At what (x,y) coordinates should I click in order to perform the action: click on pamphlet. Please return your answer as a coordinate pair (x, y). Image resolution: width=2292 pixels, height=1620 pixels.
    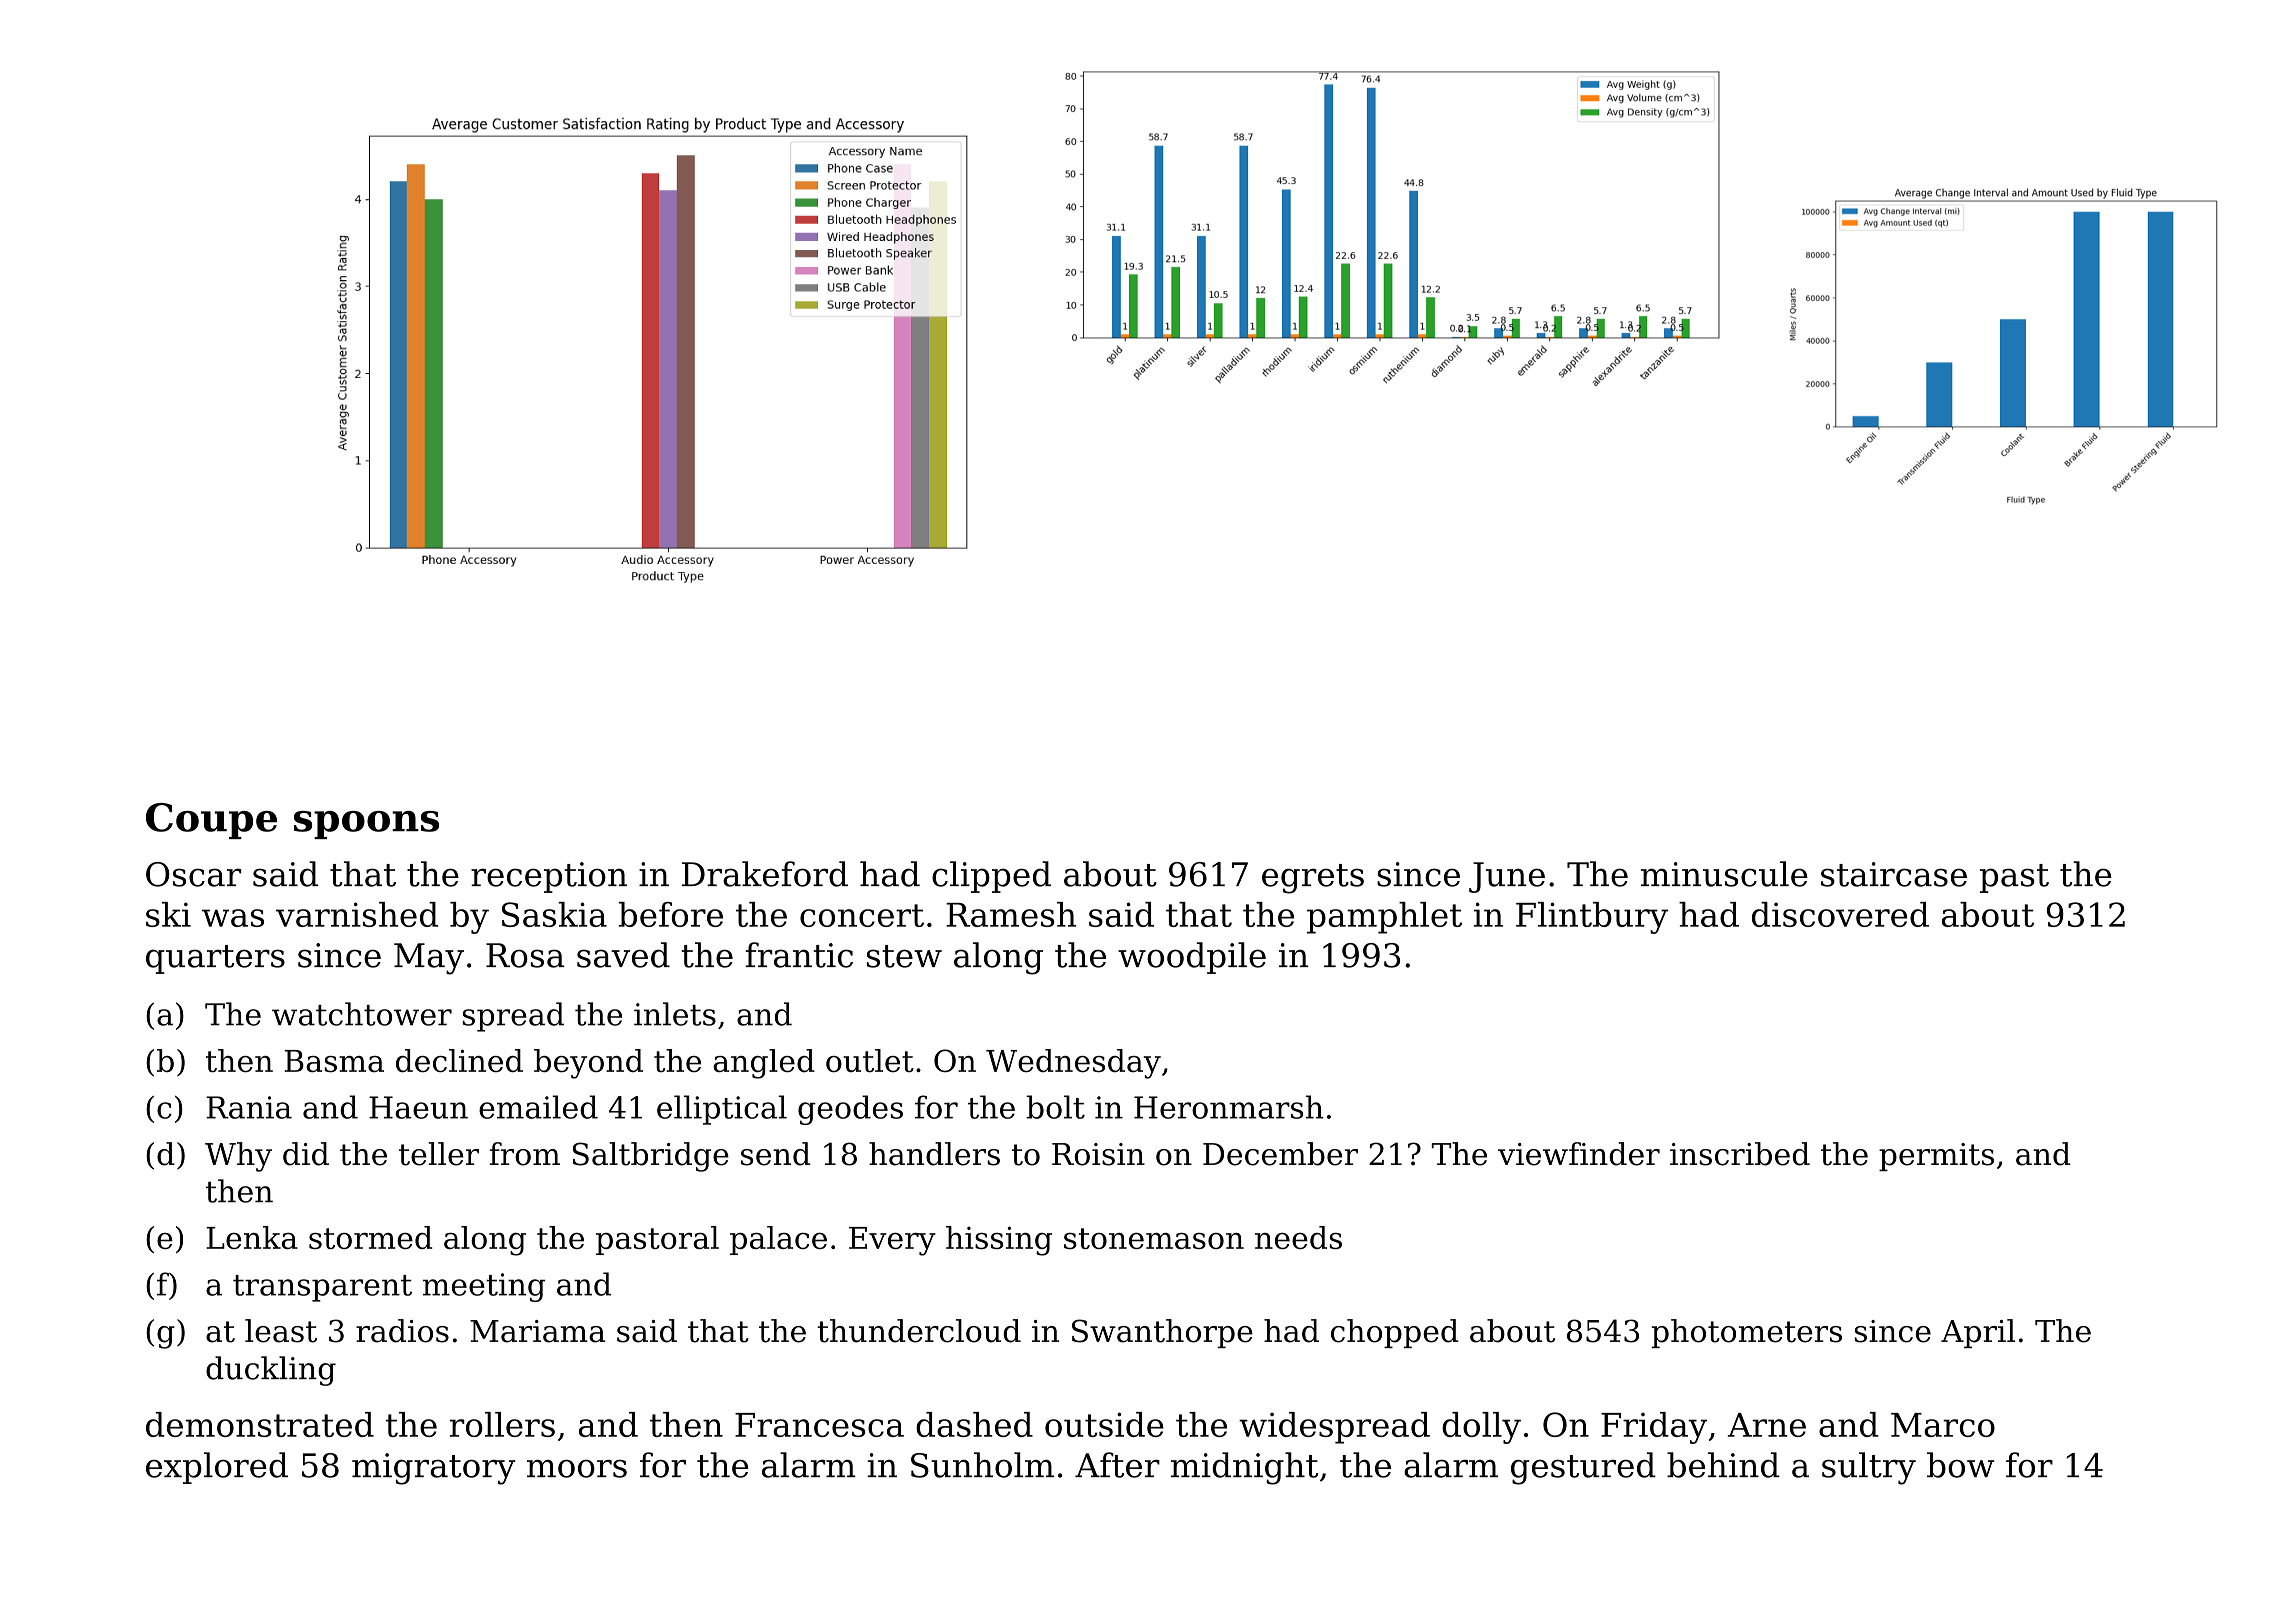
    Looking at the image, I should click on (1384, 918).
